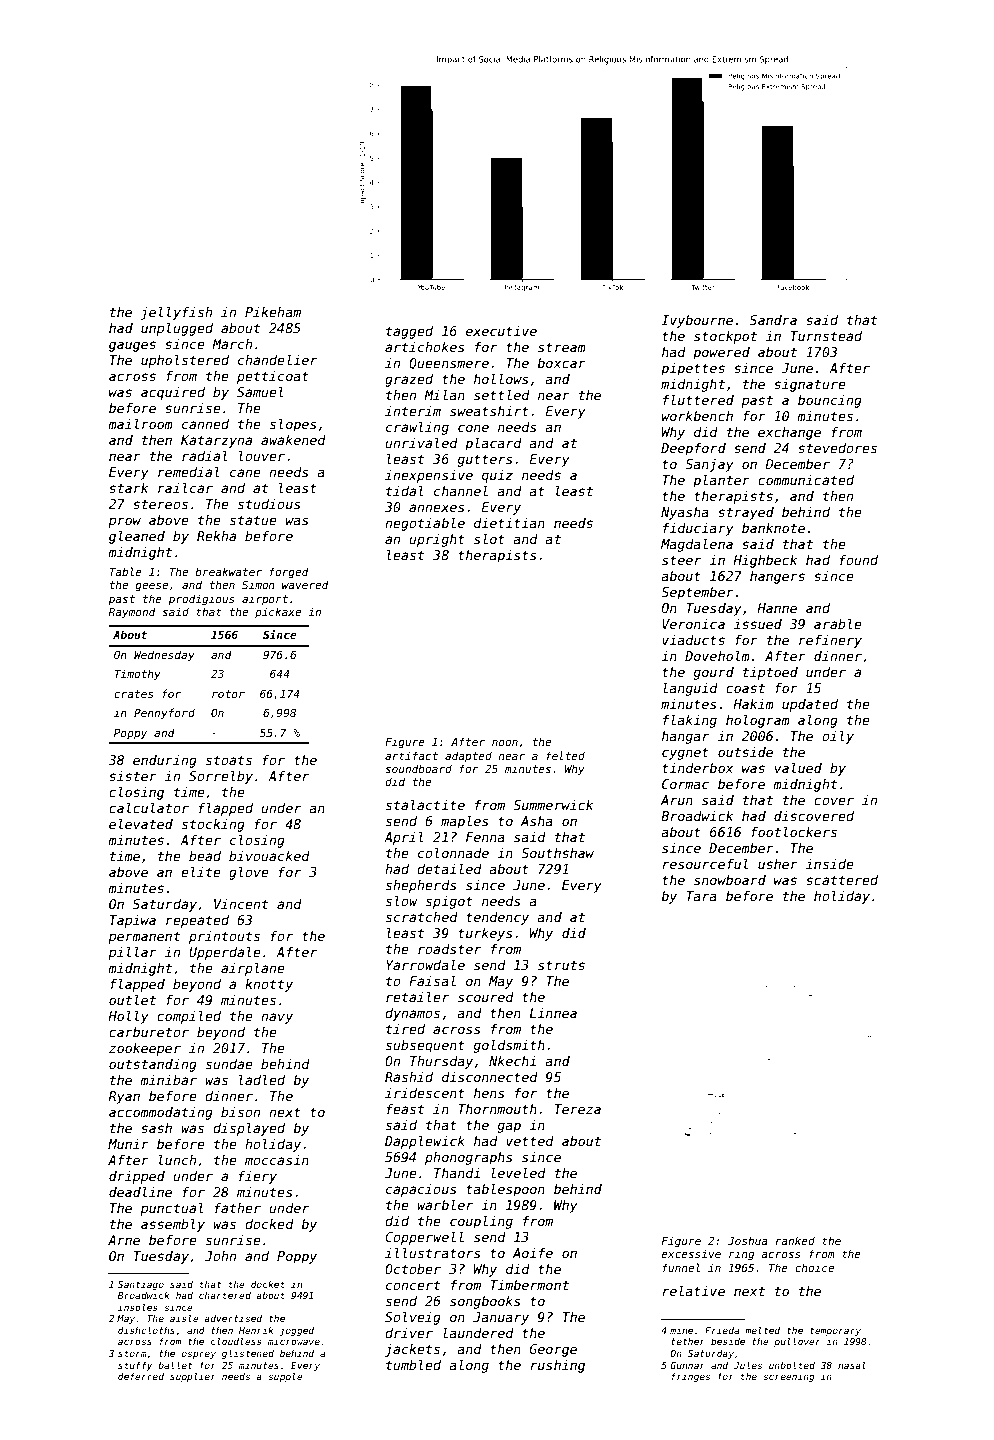 The image size is (994, 1440). Describe the element at coordinates (228, 571) in the image. I see `breakwater` at that location.
